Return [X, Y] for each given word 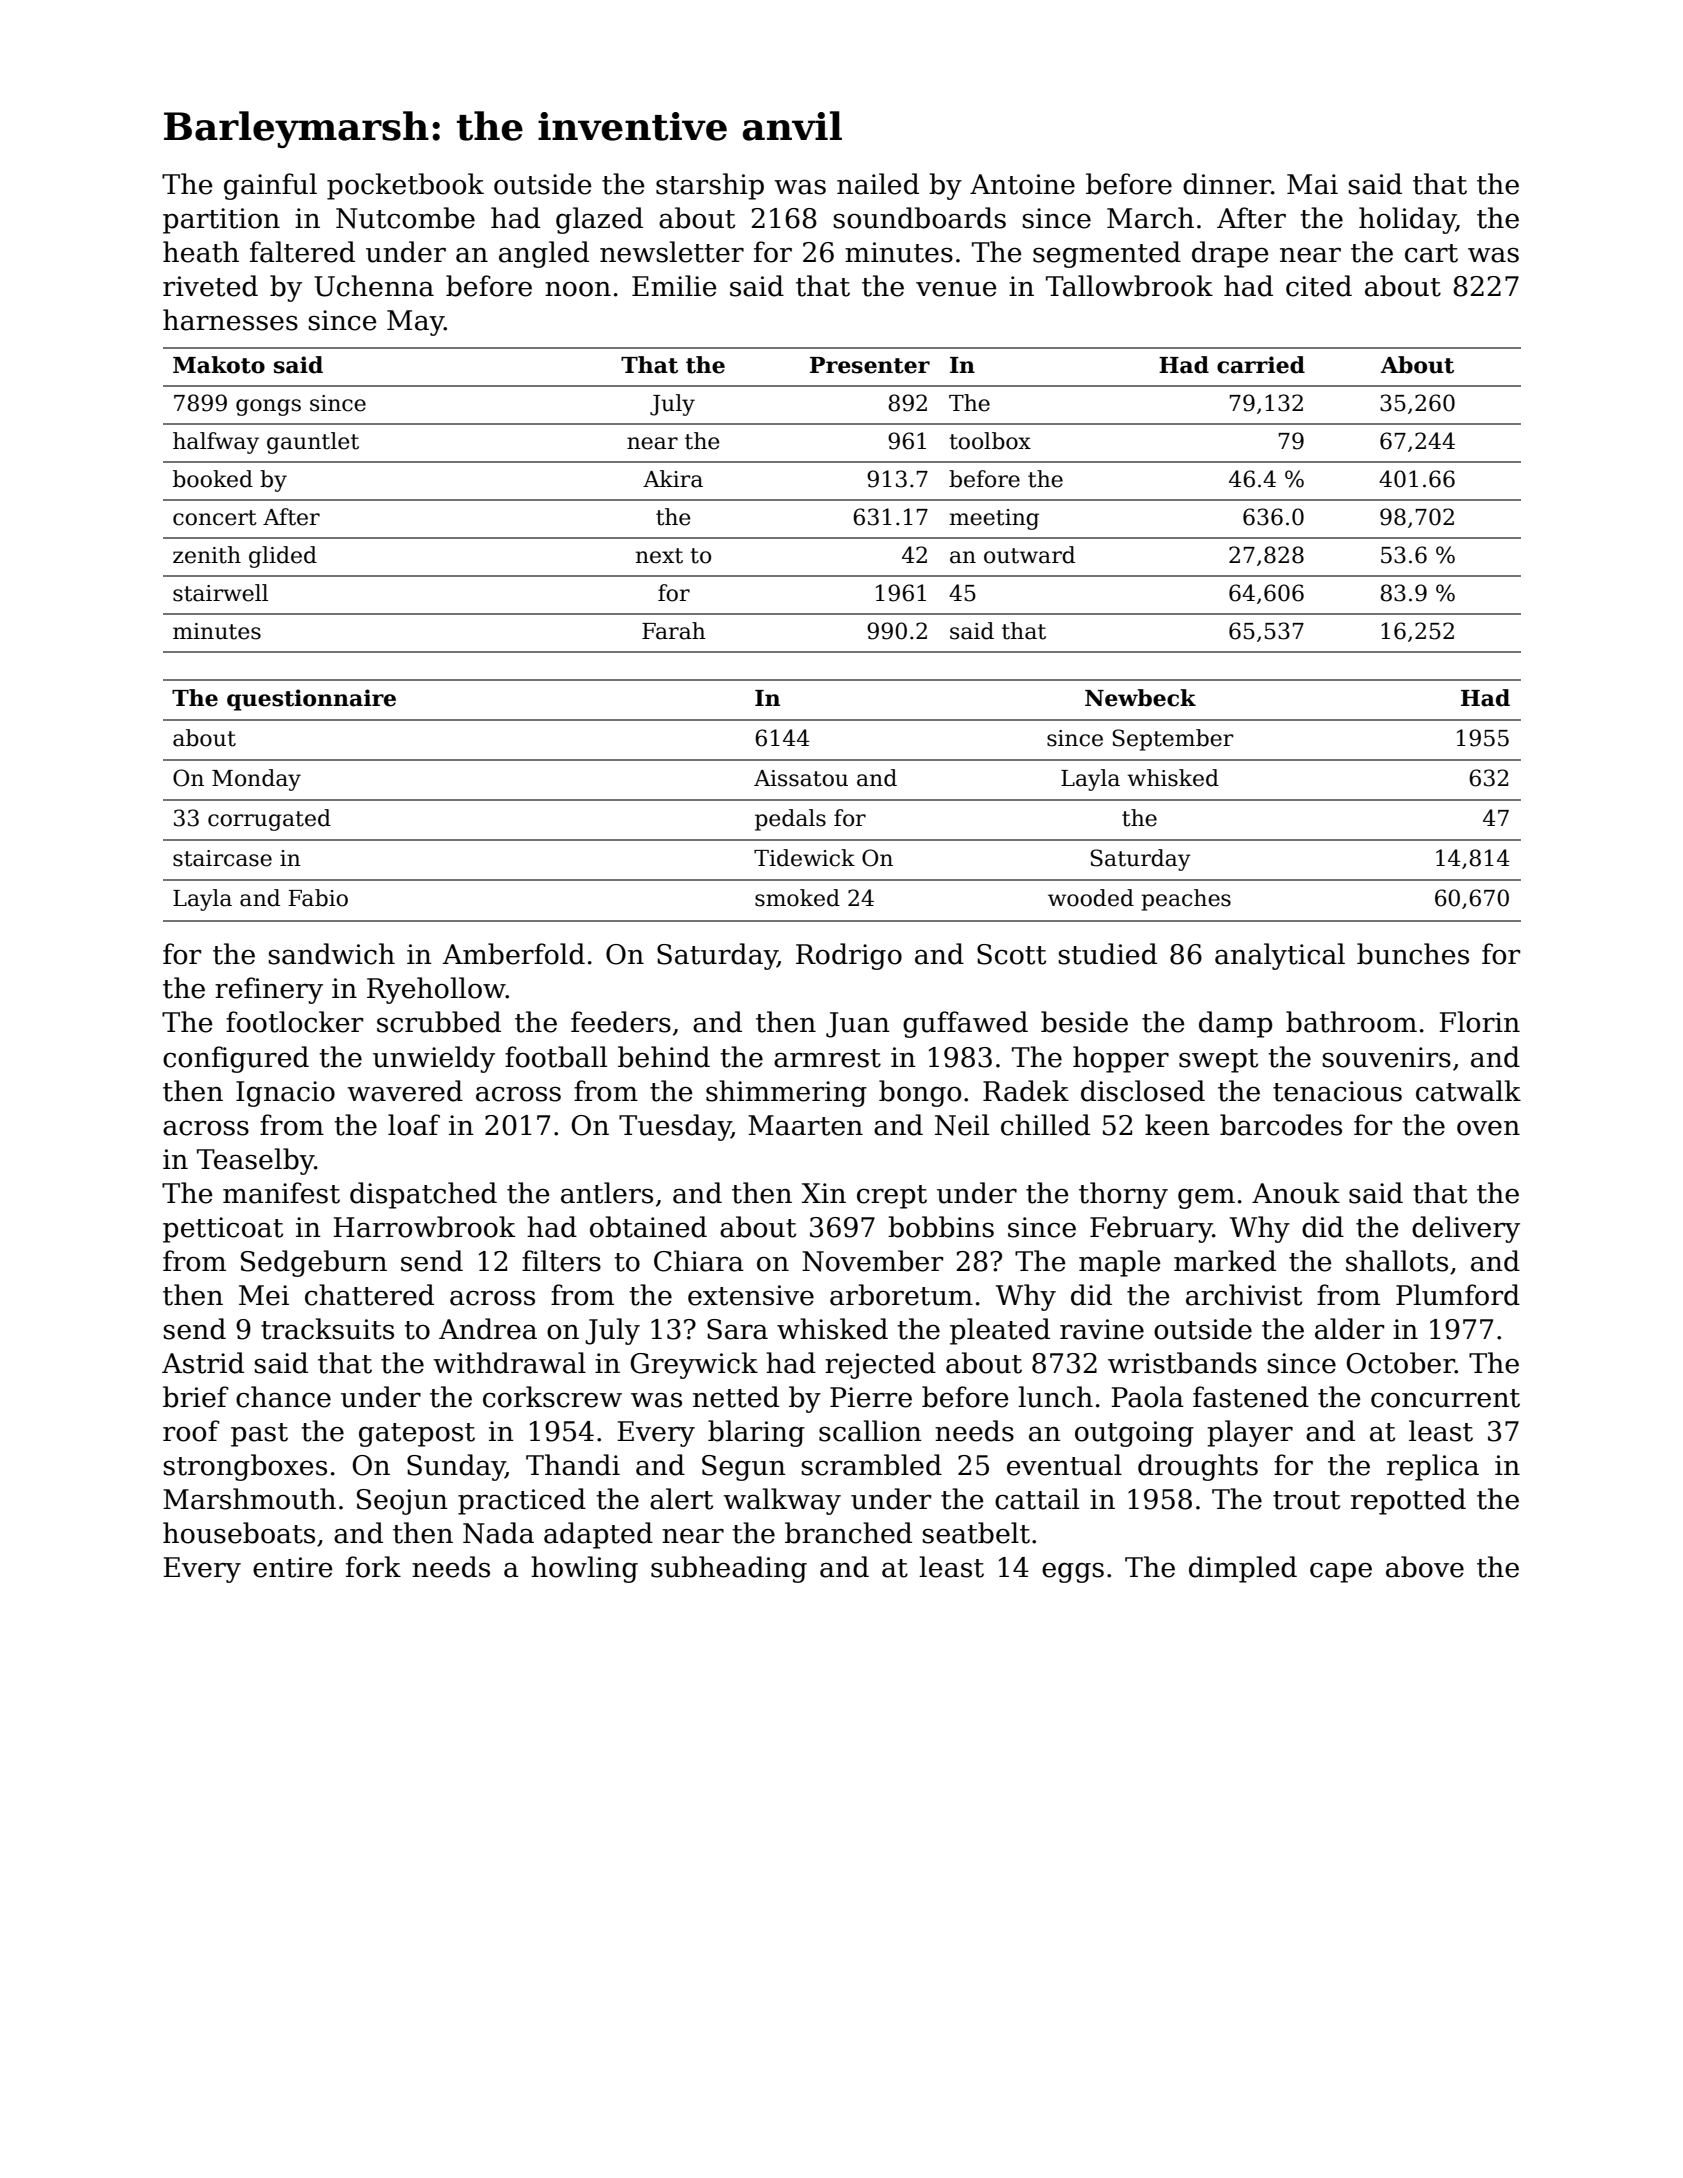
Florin [1479, 1022]
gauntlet [313, 443]
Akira [673, 479]
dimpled [1243, 1569]
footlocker [294, 1022]
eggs [1073, 1572]
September [1173, 740]
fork [373, 1567]
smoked [797, 898]
